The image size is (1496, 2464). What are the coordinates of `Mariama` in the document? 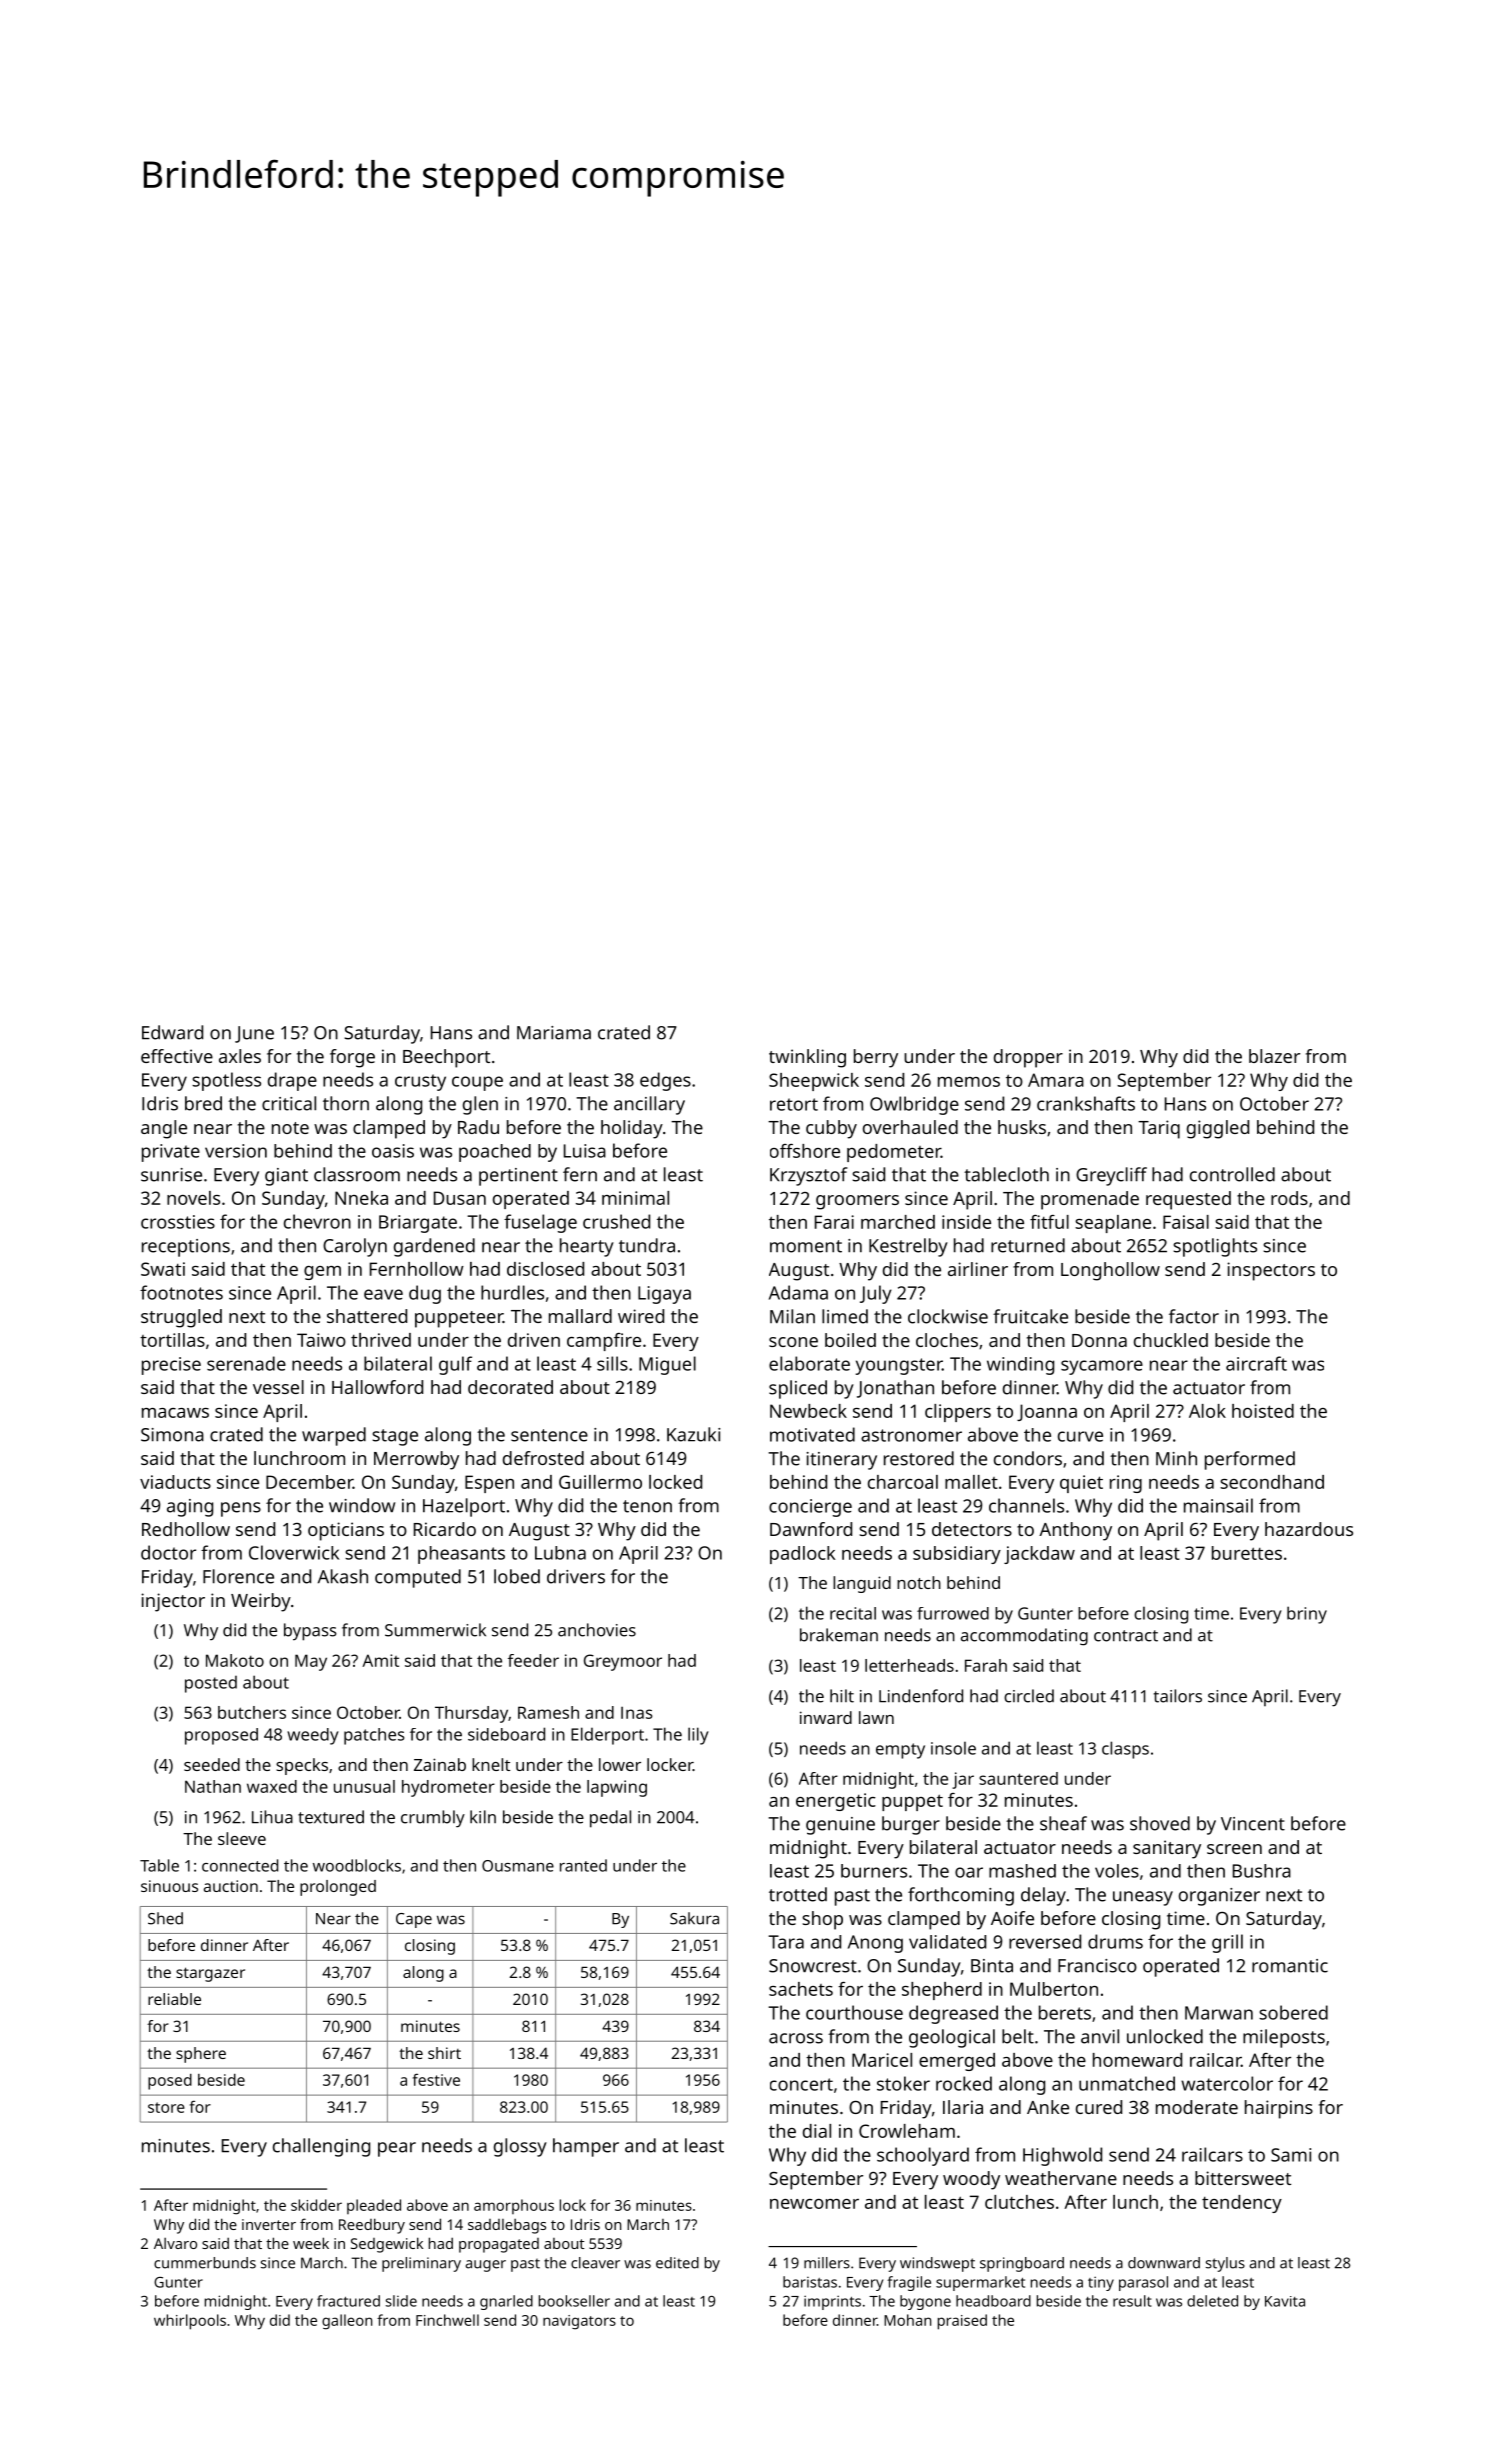 It's located at (554, 1033).
